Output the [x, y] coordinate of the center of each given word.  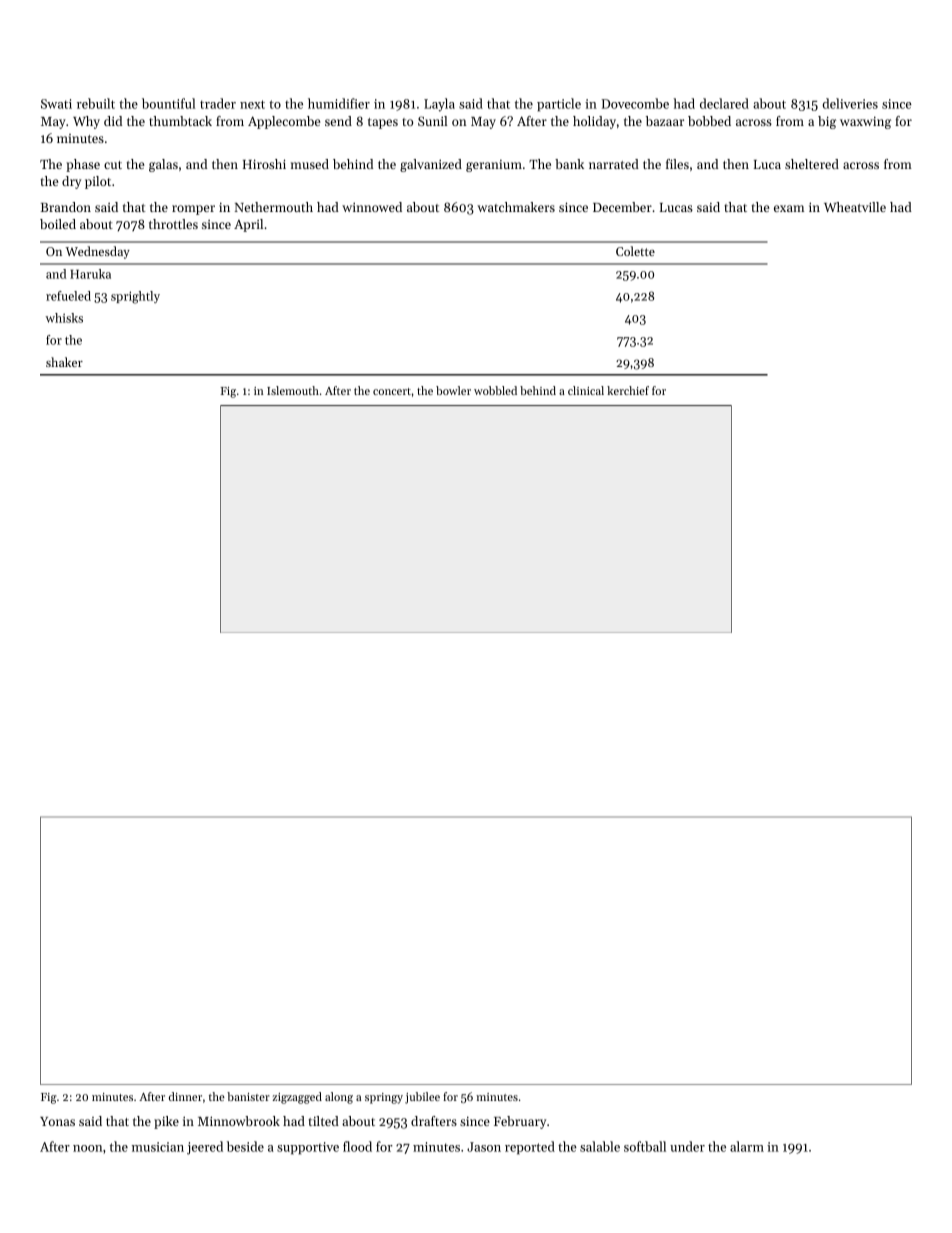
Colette [635, 251]
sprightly [135, 297]
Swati [56, 104]
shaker [64, 362]
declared [724, 103]
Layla [439, 105]
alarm [747, 1146]
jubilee [422, 1098]
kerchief [628, 390]
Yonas [57, 1121]
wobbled [495, 390]
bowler [453, 390]
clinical [586, 390]
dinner [185, 1096]
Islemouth [293, 390]
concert [392, 391]
